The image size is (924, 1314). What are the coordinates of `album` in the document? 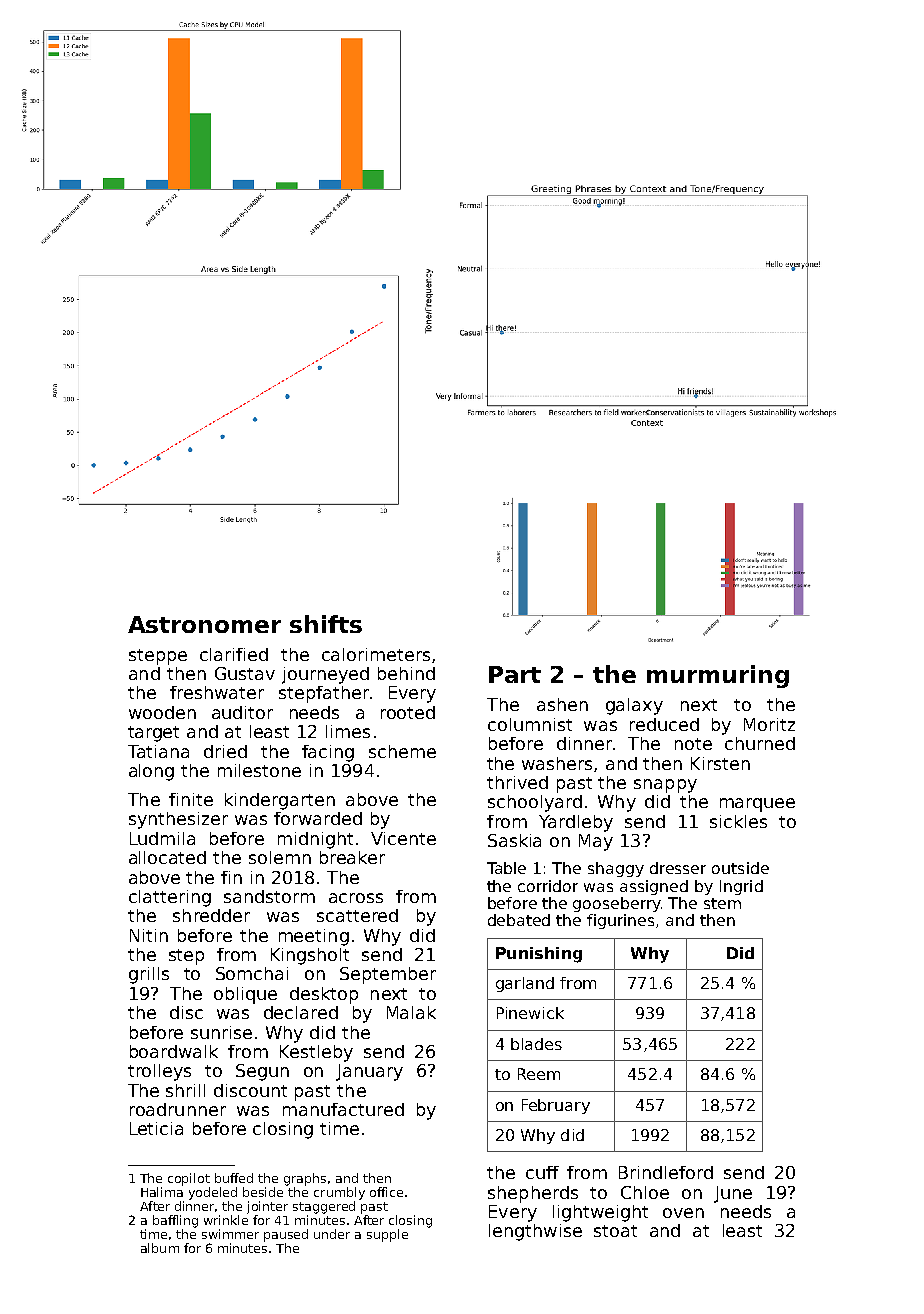 It's located at (160, 1248).
